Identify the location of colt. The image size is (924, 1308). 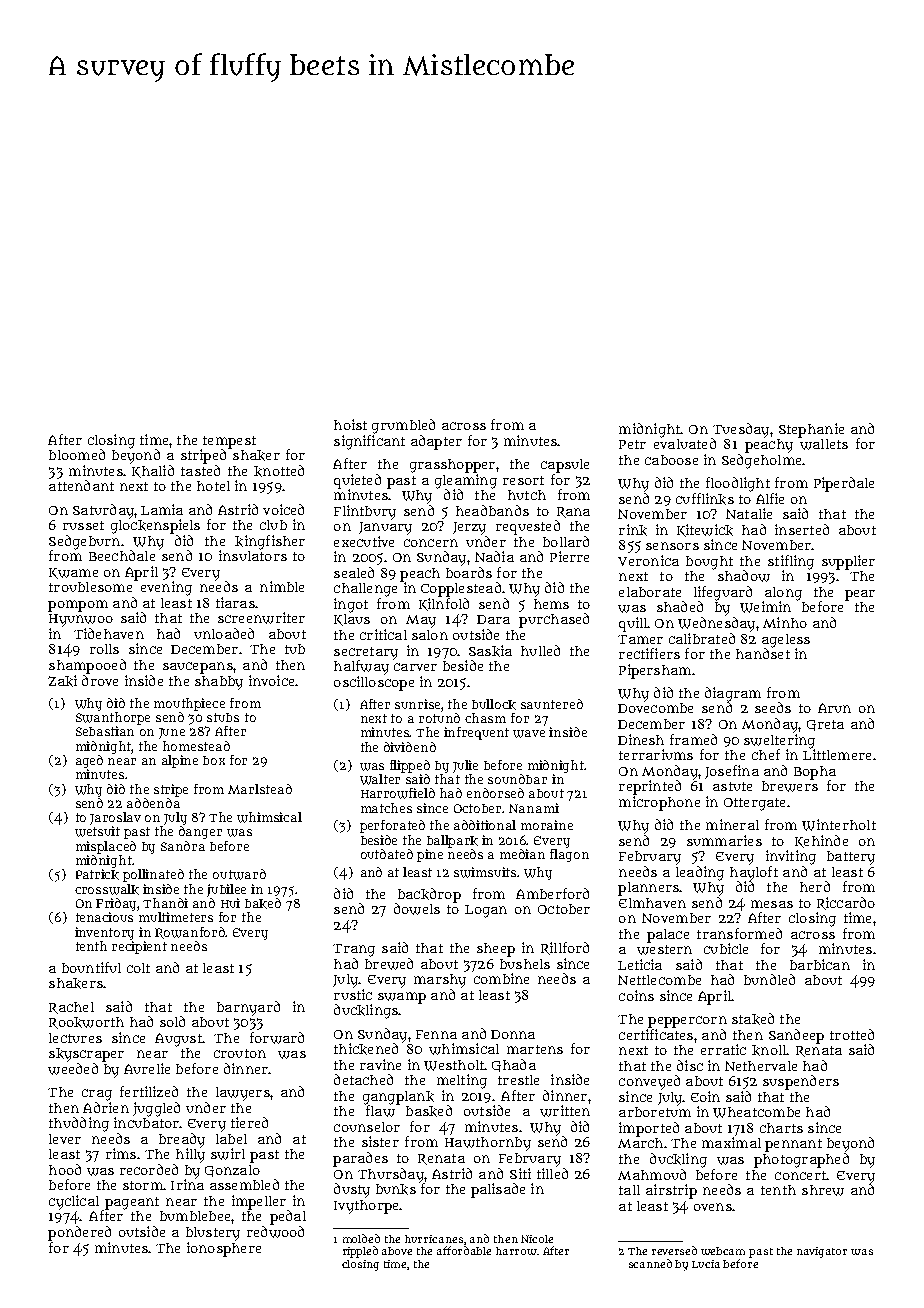
(138, 968).
